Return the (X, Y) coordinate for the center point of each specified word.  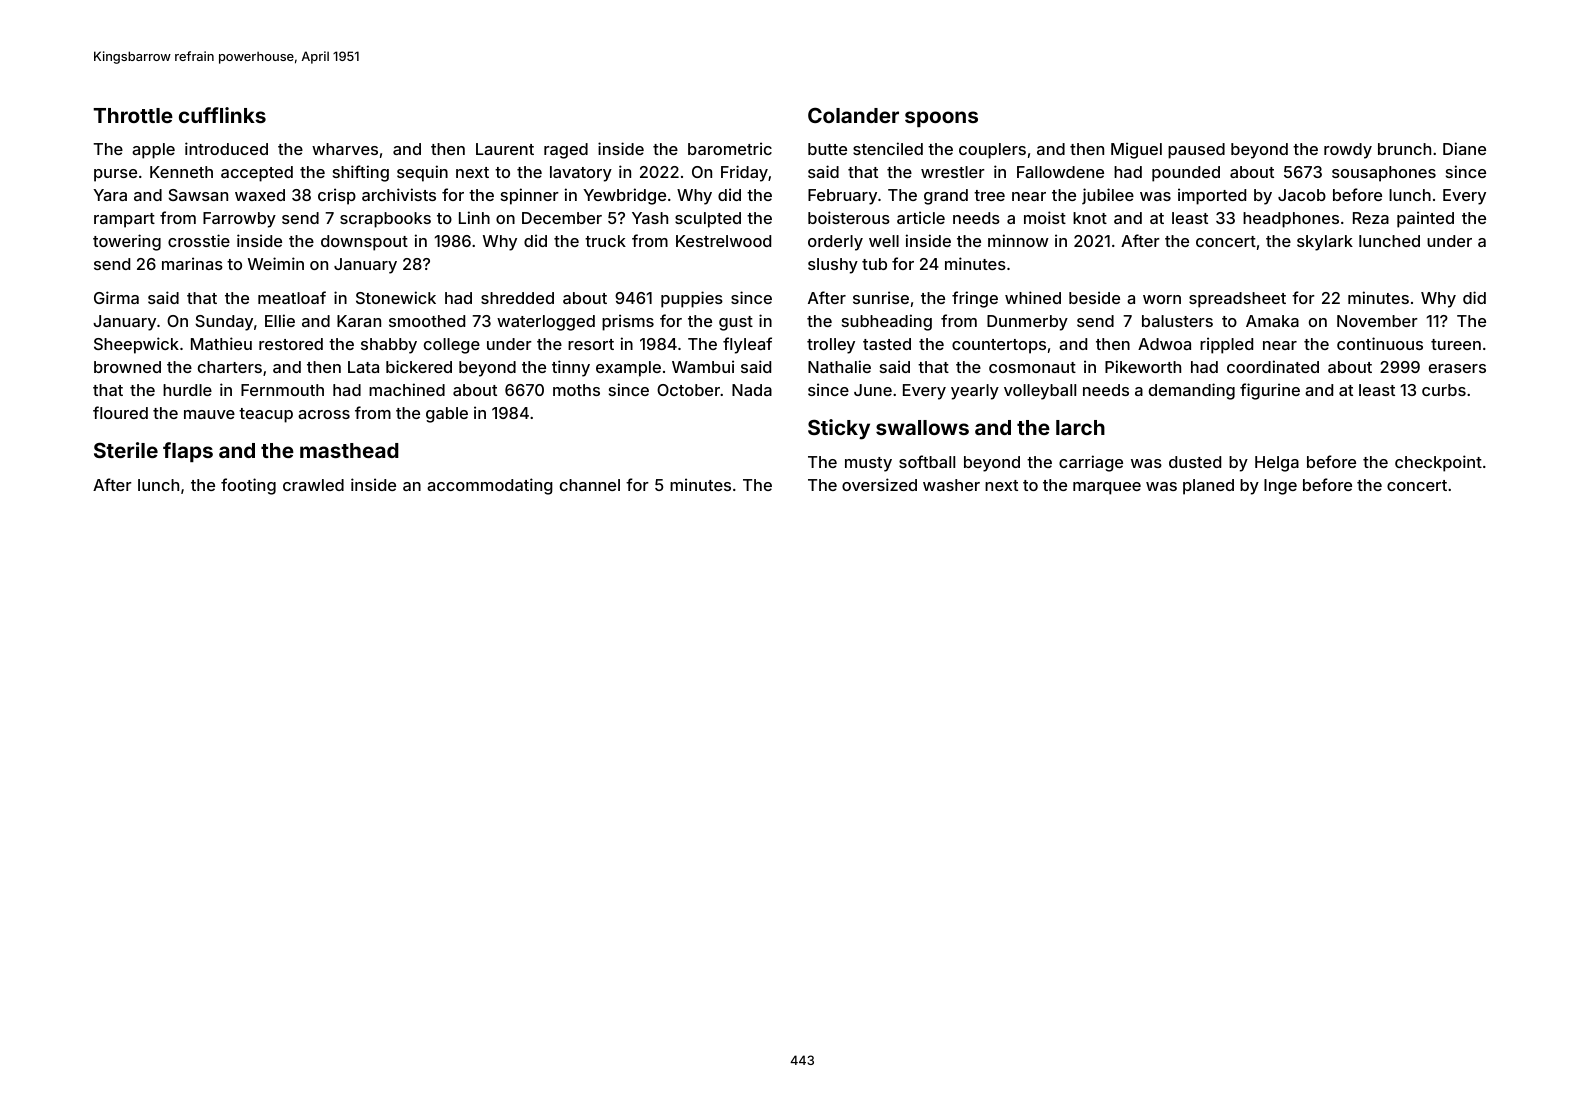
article (921, 217)
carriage (1091, 463)
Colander (853, 115)
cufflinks (222, 115)
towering (127, 242)
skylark (1325, 243)
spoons (941, 119)
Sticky (839, 429)
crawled (313, 485)
